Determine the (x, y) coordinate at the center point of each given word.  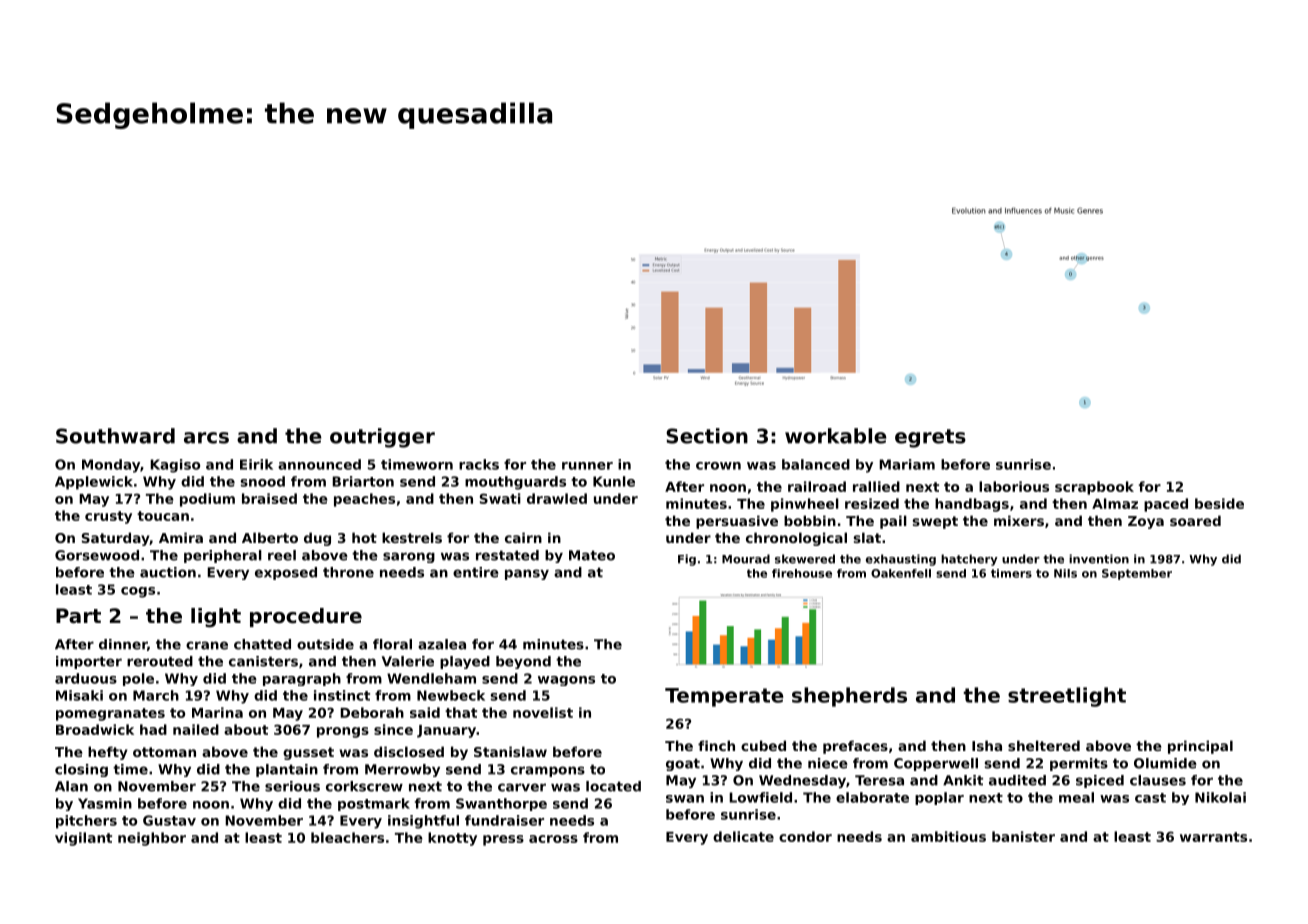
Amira (181, 537)
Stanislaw (510, 751)
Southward (115, 436)
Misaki (79, 695)
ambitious (948, 836)
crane (207, 645)
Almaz (1115, 503)
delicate (743, 836)
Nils (1065, 573)
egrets (930, 438)
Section (707, 436)
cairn (523, 537)
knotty (452, 839)
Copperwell (936, 764)
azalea (442, 644)
